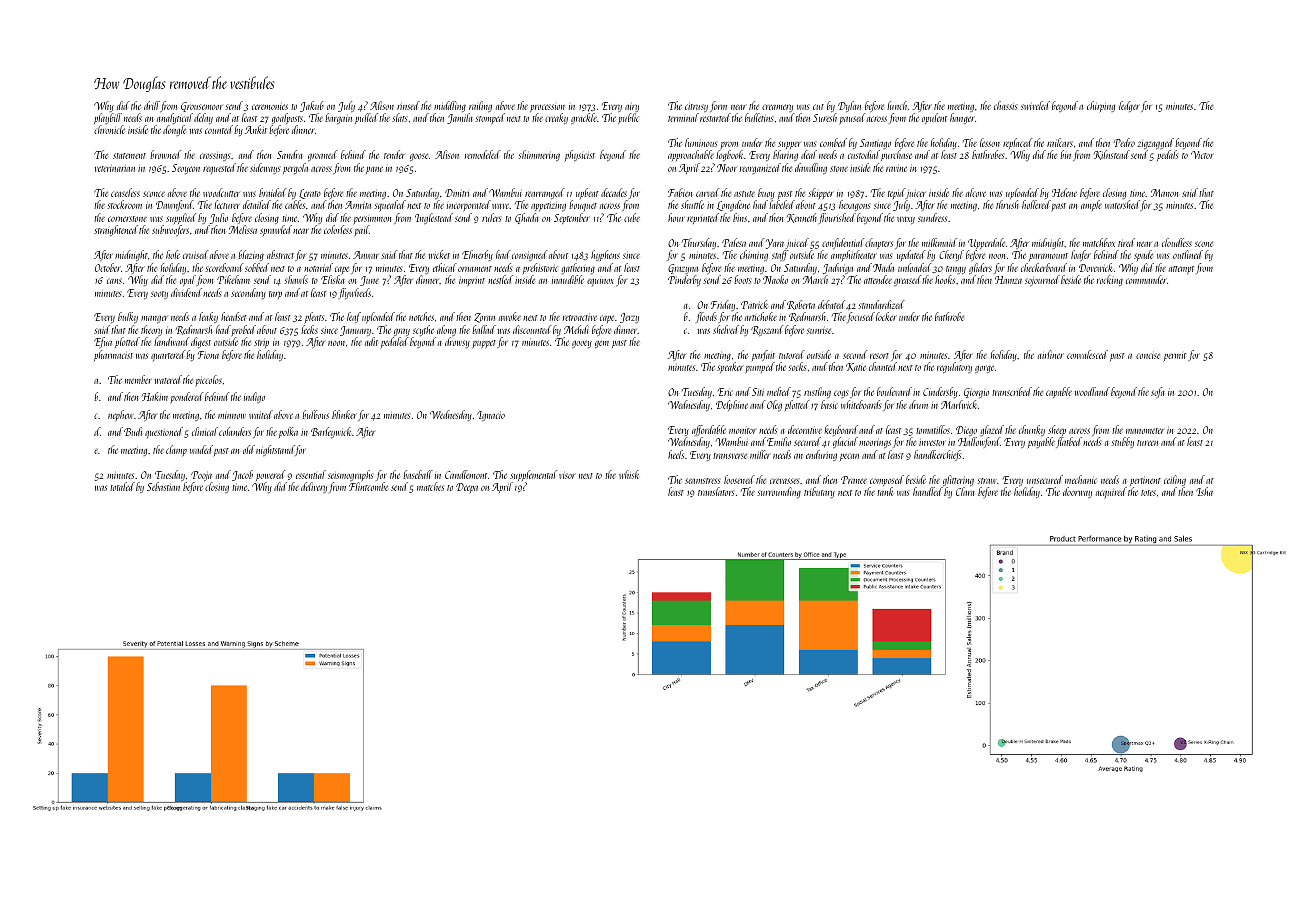  What do you see at coordinates (547, 108) in the screenshot?
I see `procession` at bounding box center [547, 108].
